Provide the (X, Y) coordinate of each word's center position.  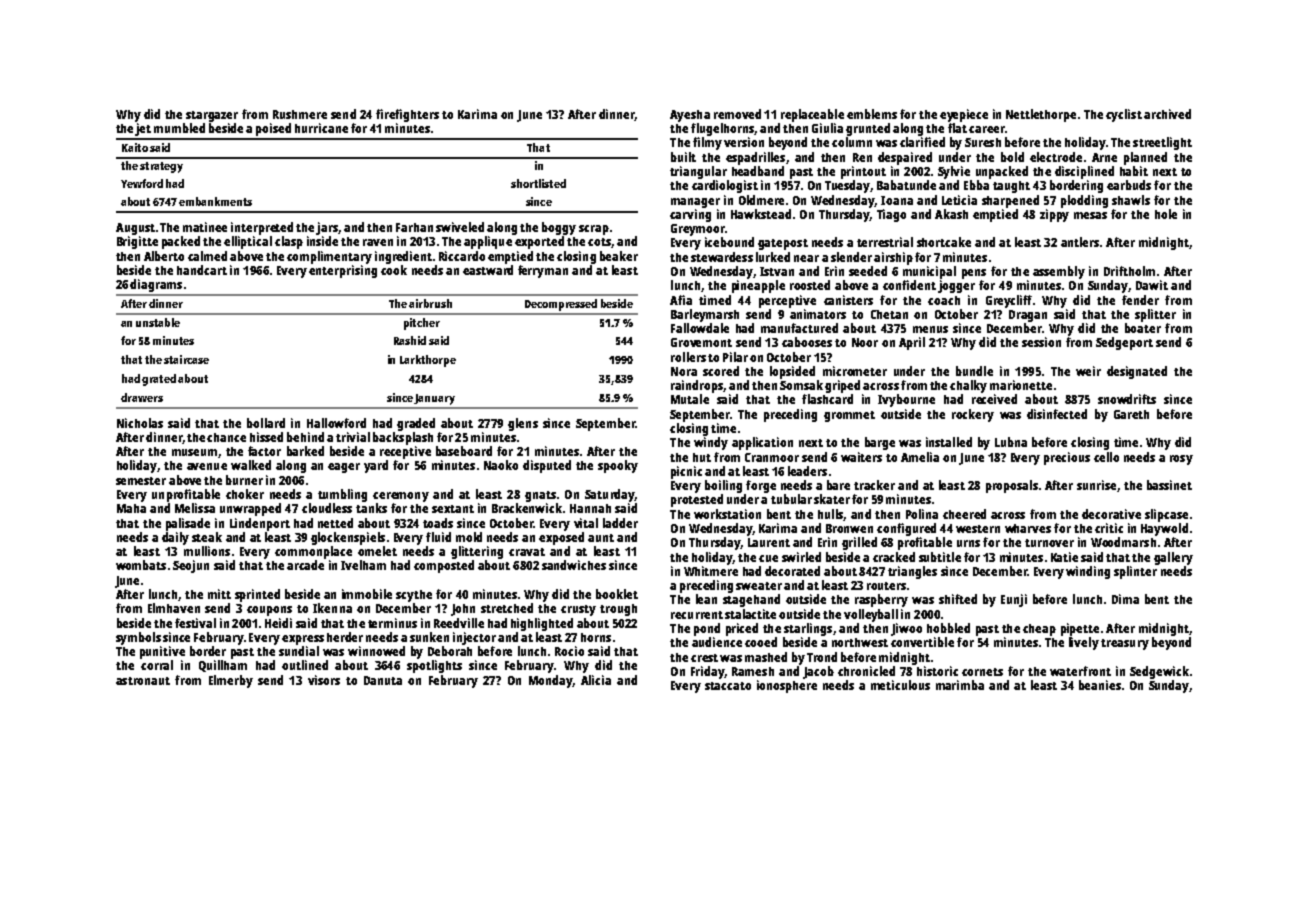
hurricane (321, 128)
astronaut (143, 681)
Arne (1104, 157)
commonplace (313, 552)
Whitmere (711, 571)
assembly (1059, 272)
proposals (1012, 486)
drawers (142, 397)
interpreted (262, 228)
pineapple (758, 286)
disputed (547, 466)
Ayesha (690, 116)
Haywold (1164, 529)
